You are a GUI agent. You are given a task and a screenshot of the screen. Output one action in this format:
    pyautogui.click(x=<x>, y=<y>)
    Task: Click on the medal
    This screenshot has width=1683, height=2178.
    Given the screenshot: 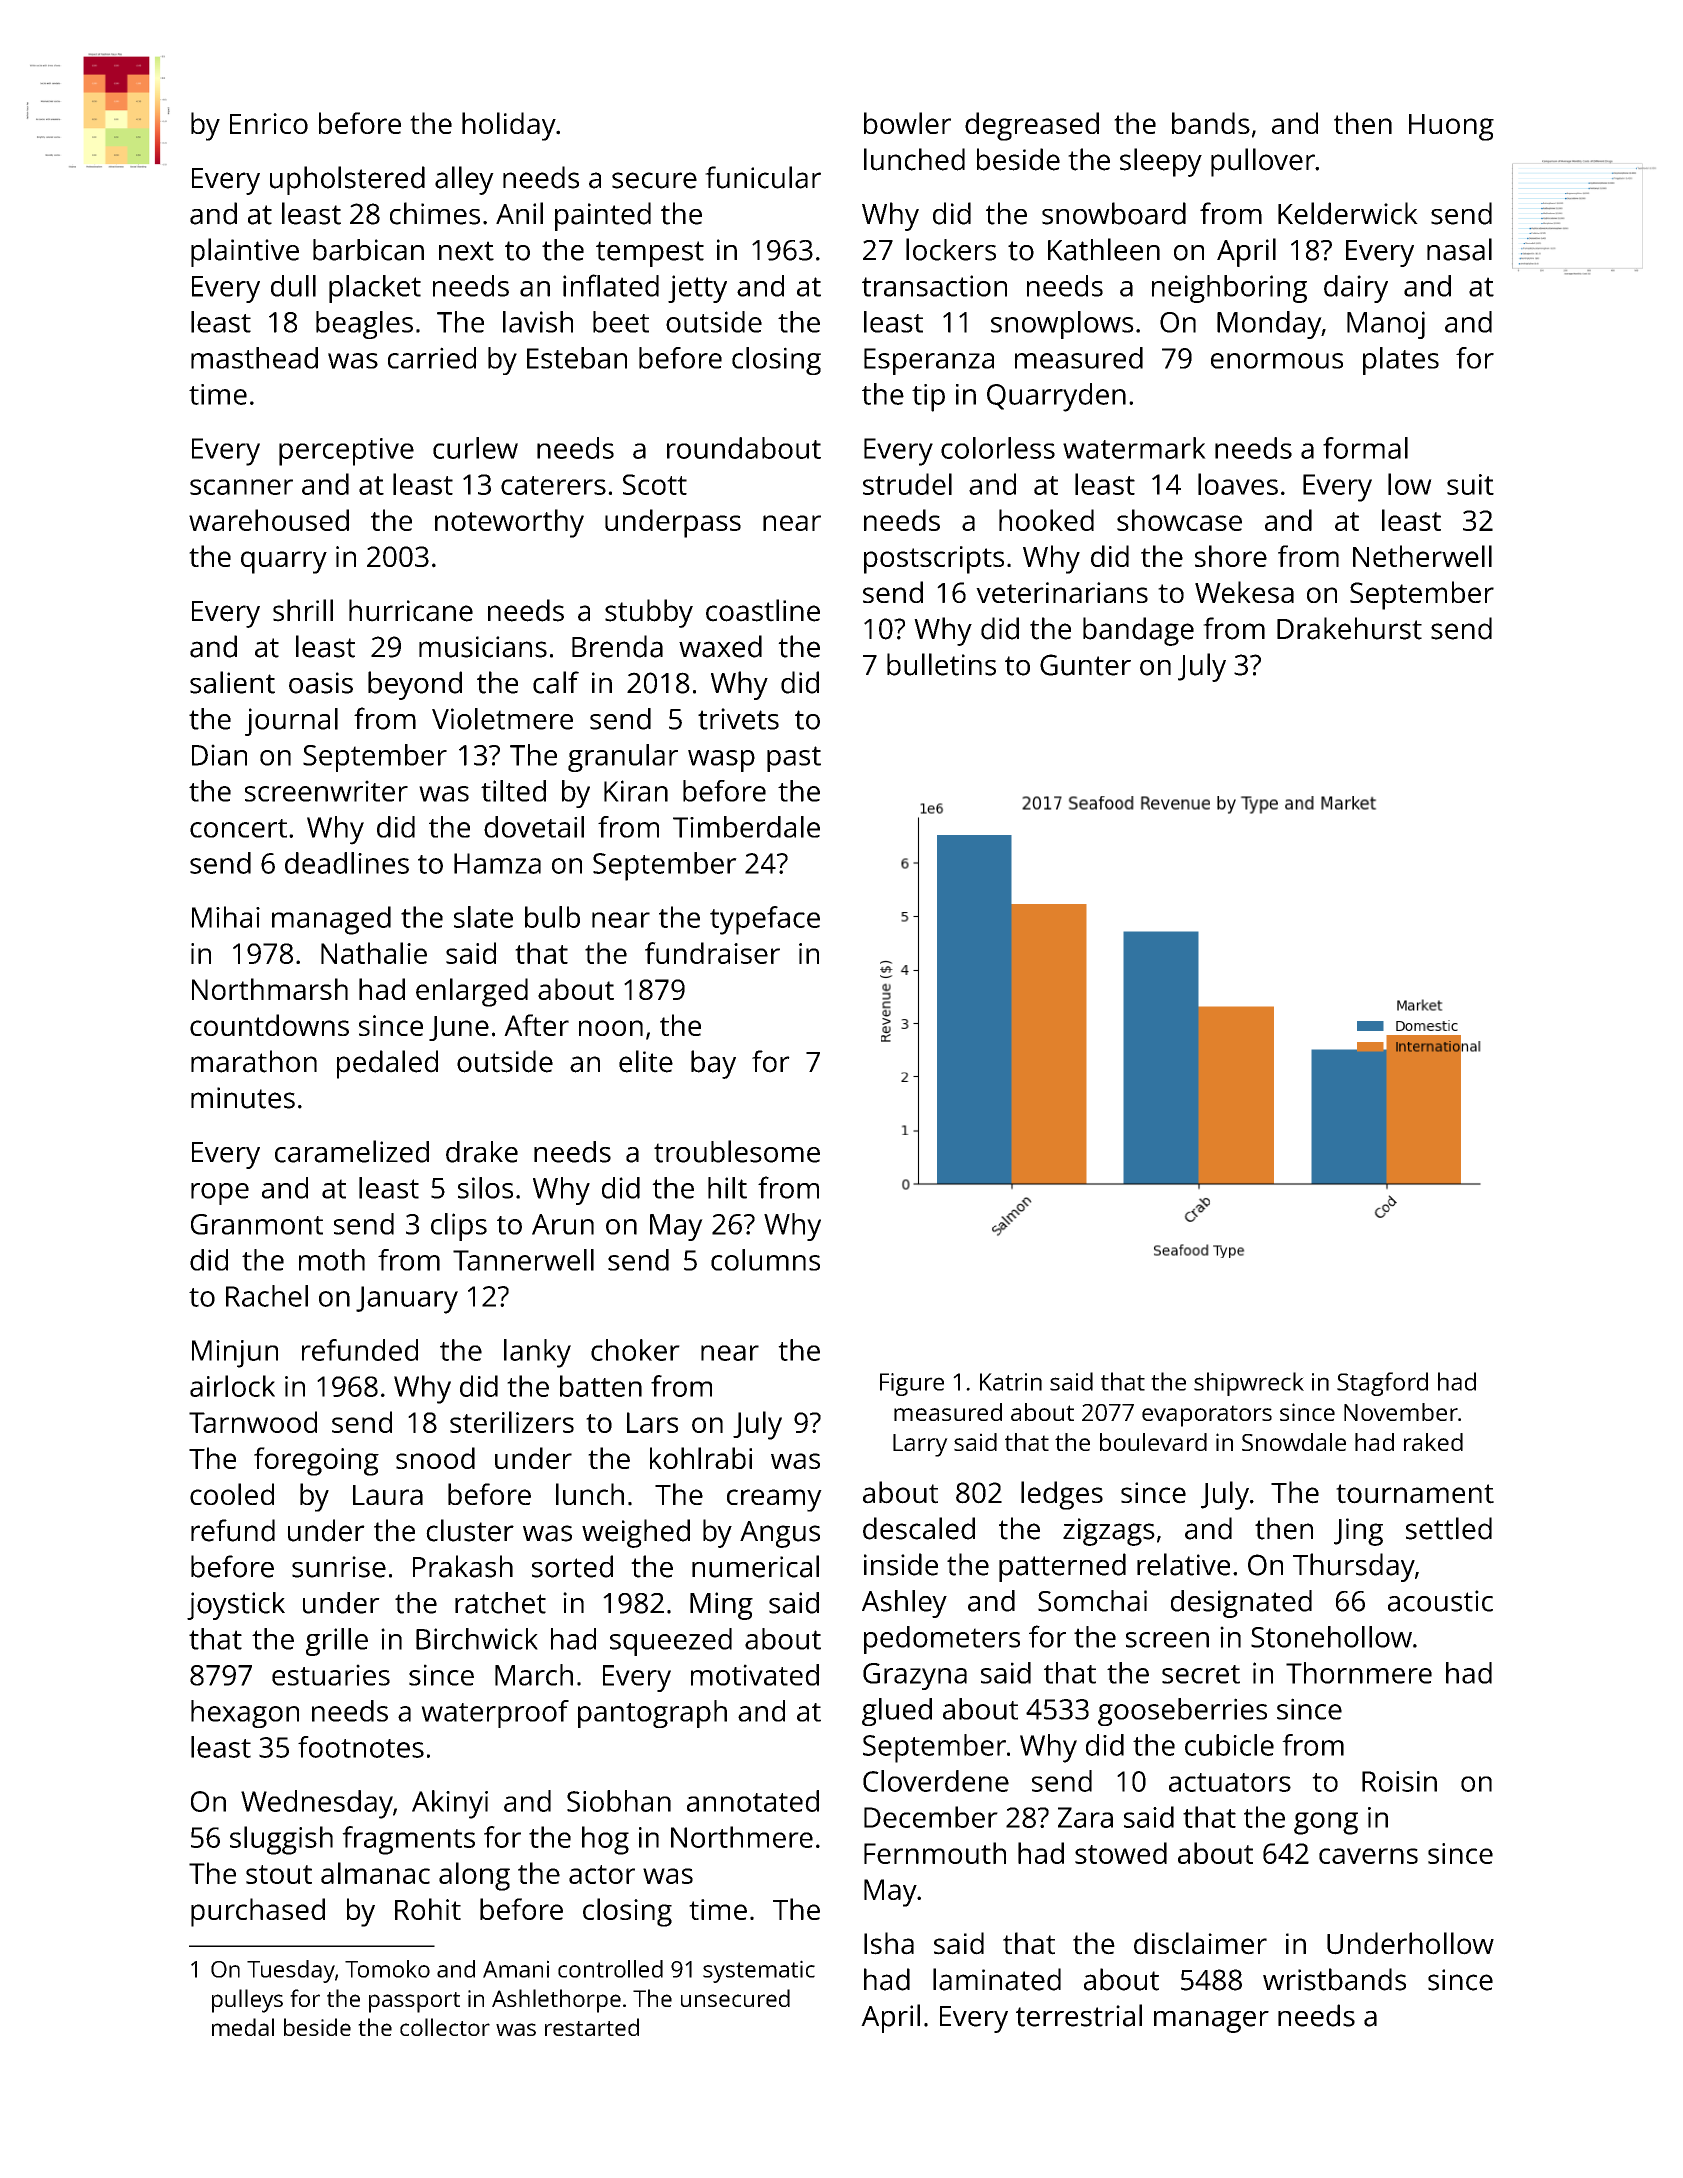 What is the action you would take?
    pyautogui.click(x=243, y=2027)
